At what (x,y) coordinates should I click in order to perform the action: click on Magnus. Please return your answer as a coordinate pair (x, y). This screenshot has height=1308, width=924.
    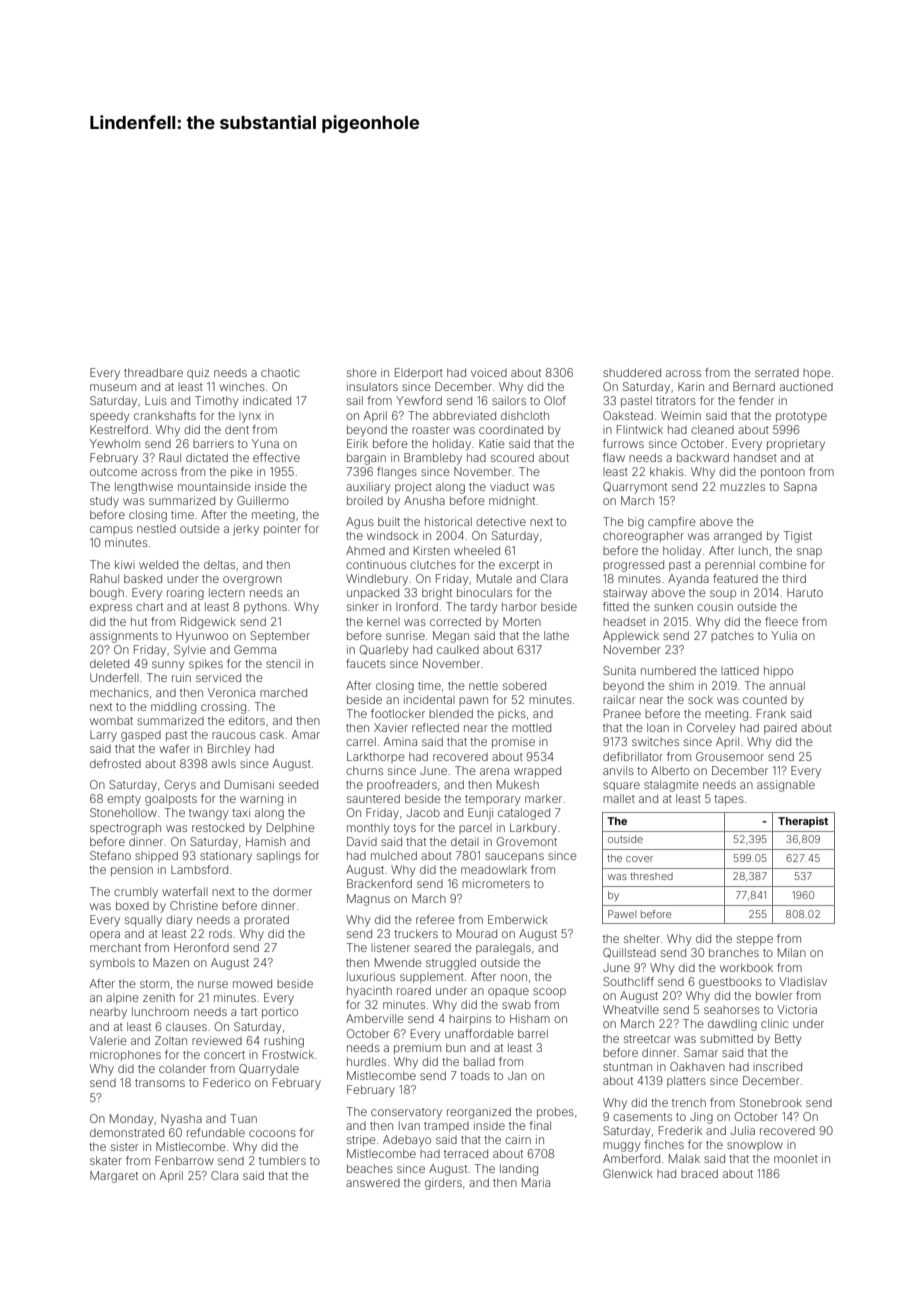
    Looking at the image, I should click on (368, 900).
